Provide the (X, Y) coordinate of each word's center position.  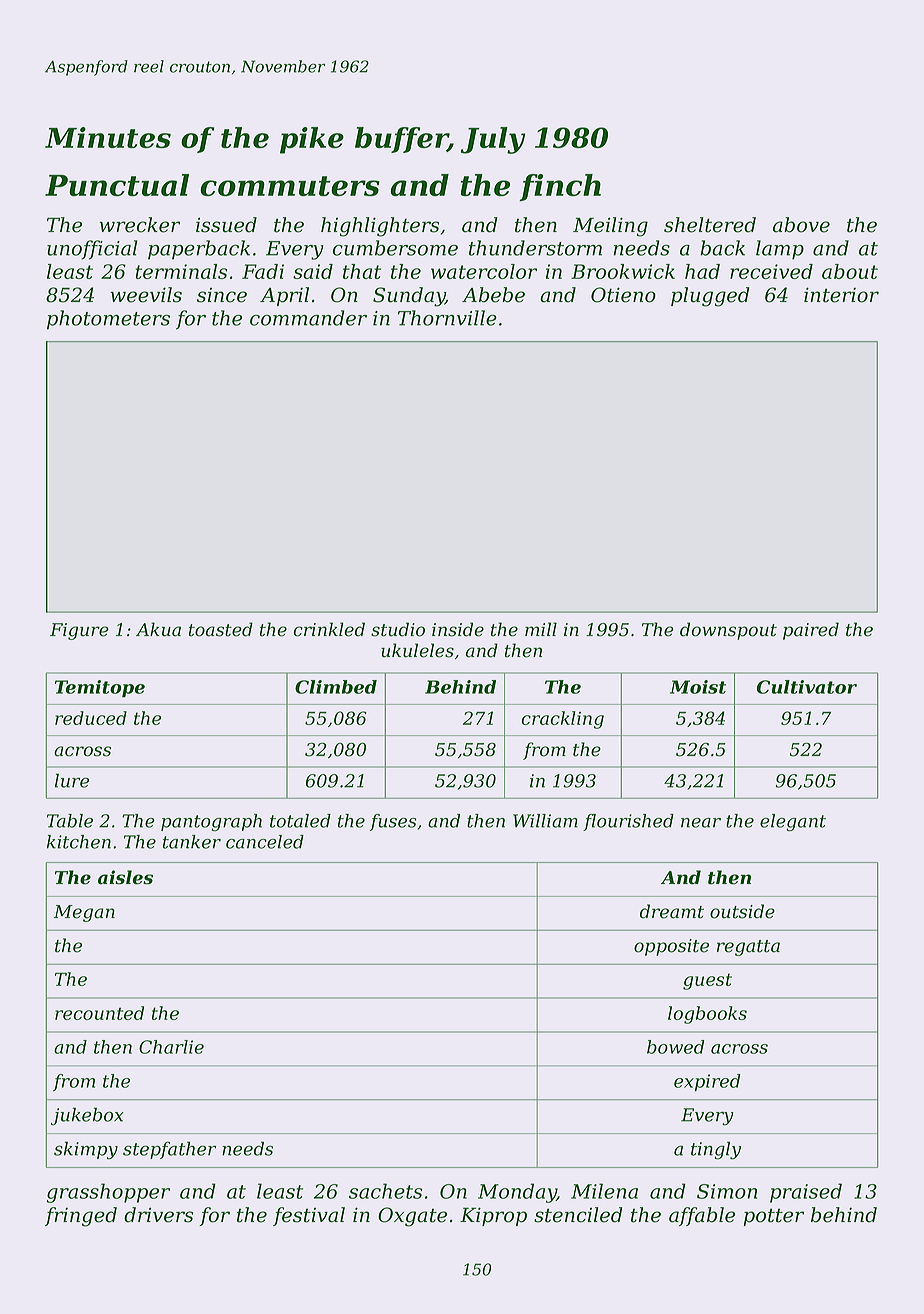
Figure (79, 631)
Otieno (623, 295)
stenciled (578, 1215)
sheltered (710, 225)
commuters (290, 186)
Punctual (117, 185)
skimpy (86, 1150)
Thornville (447, 318)
